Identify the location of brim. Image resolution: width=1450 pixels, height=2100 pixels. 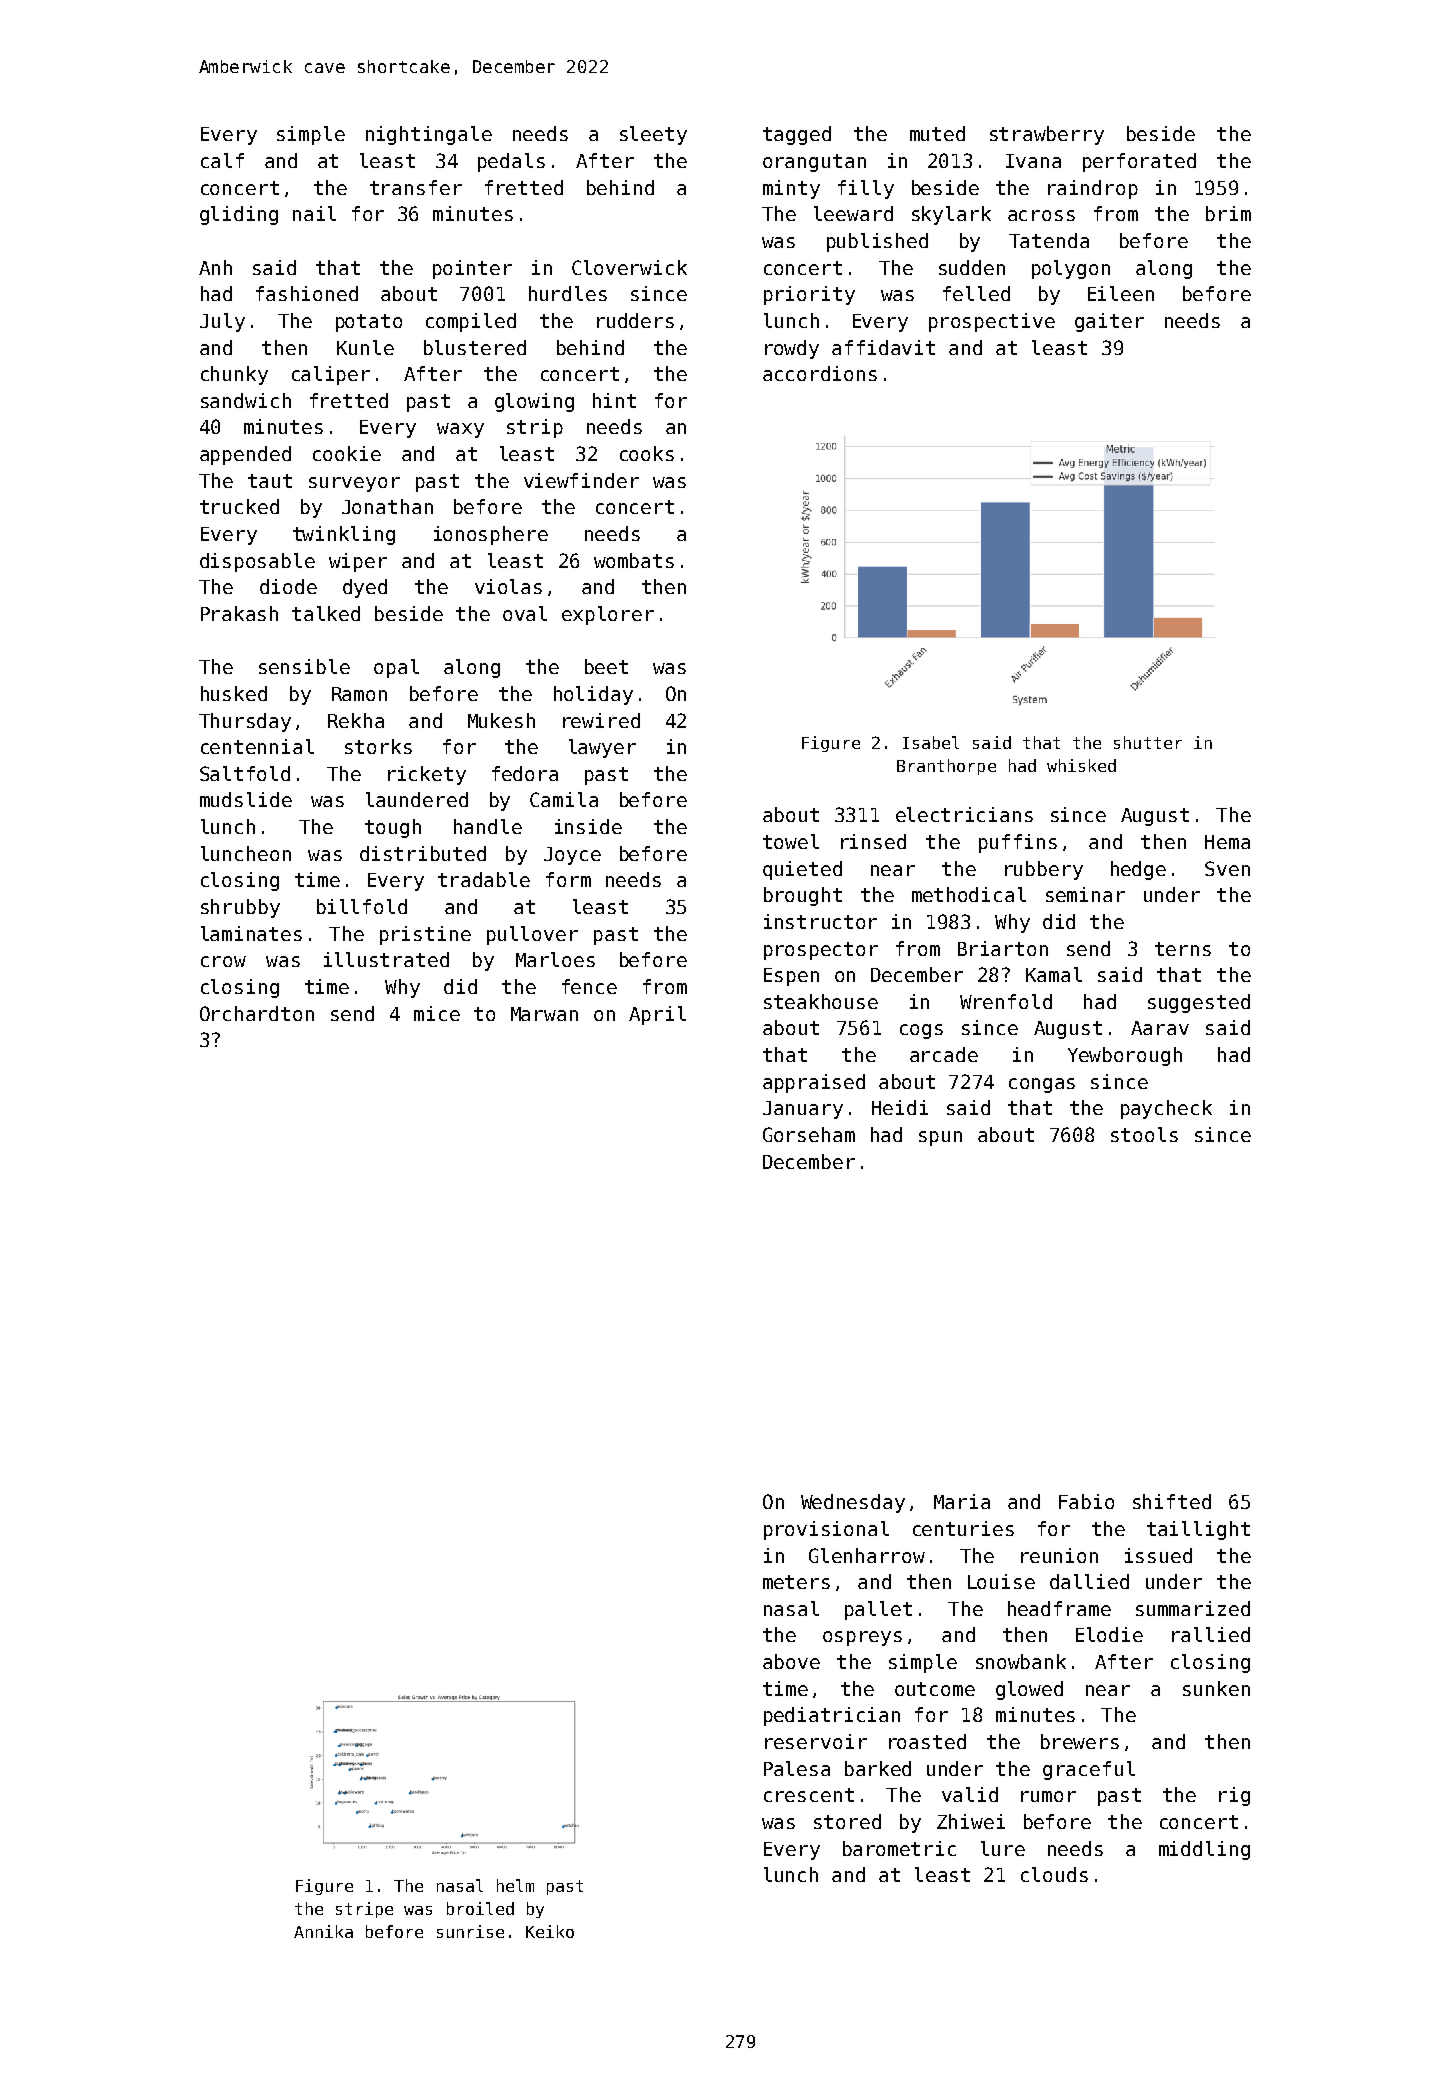
(1228, 213).
